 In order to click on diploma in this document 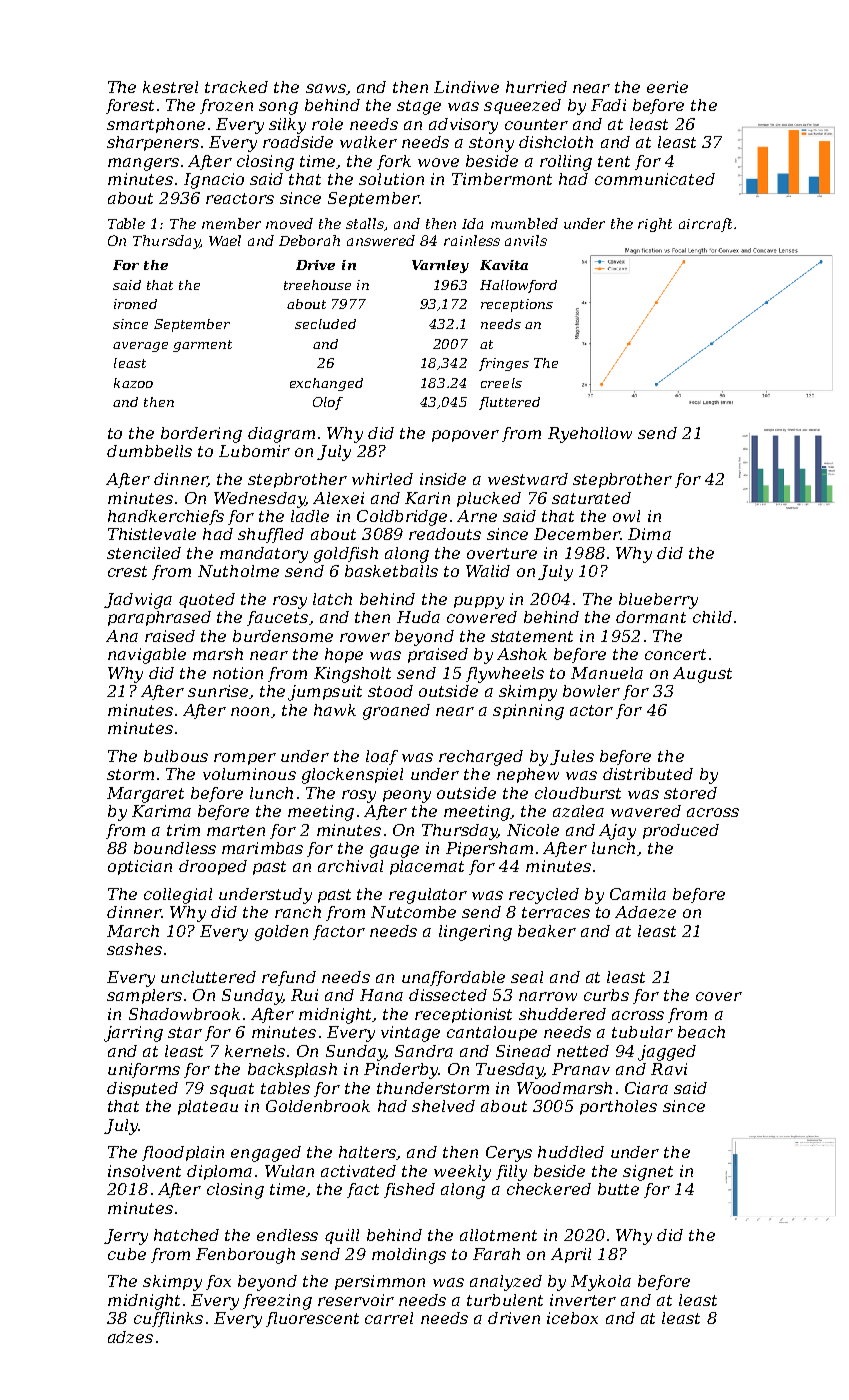, I will do `click(219, 1172)`.
